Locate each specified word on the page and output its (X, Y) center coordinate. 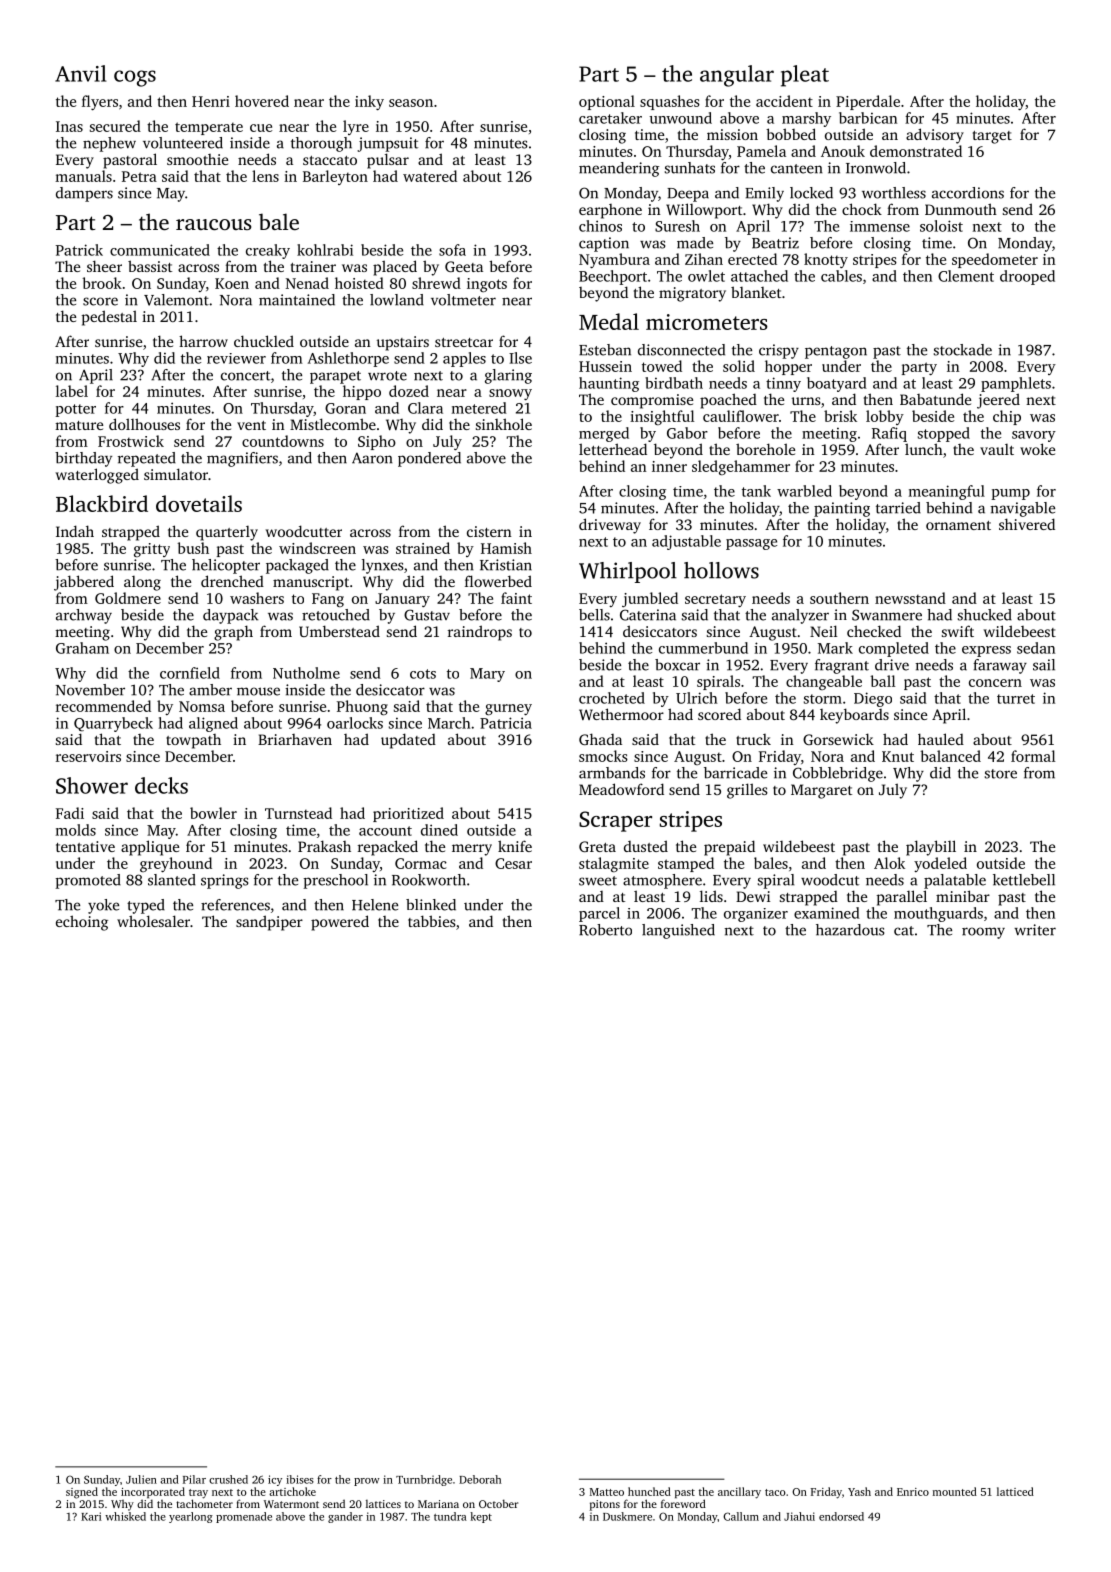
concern (995, 683)
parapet (335, 377)
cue (261, 128)
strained (423, 548)
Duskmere (627, 1516)
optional (607, 102)
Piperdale (868, 102)
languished (678, 931)
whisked (125, 1516)
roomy (983, 933)
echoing (82, 923)
